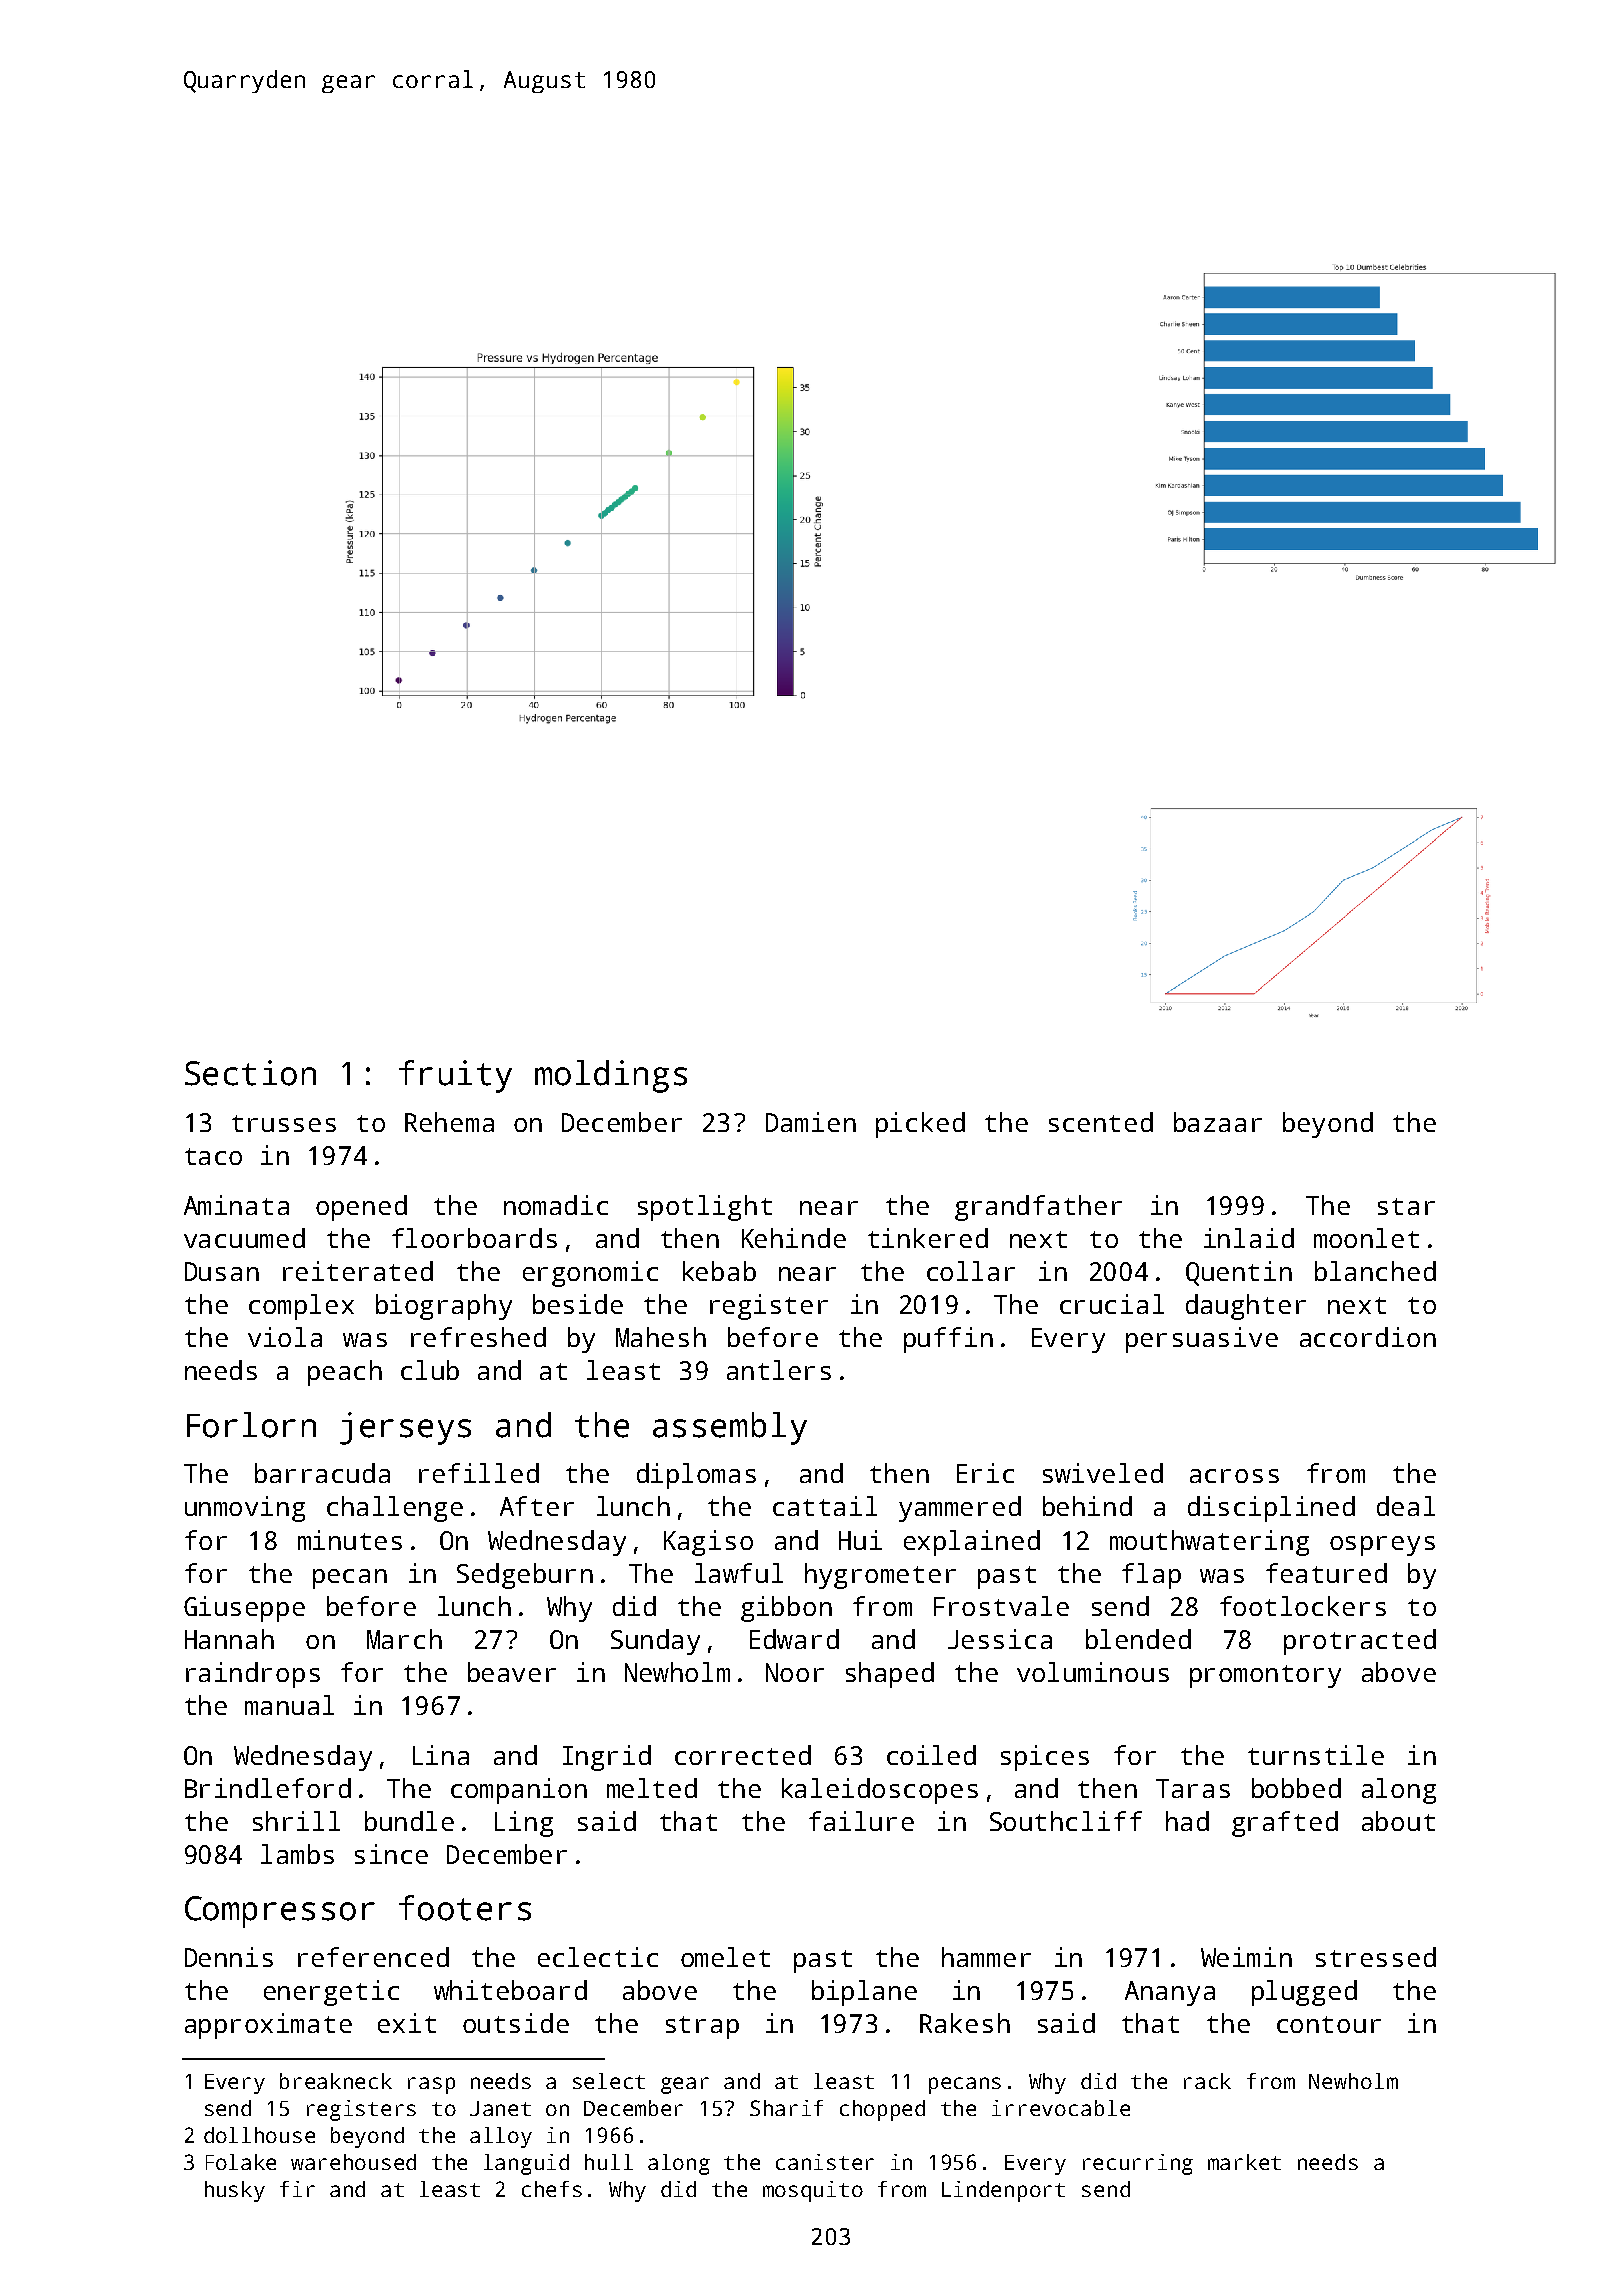 This page has width=1620, height=2292. Describe the element at coordinates (244, 1609) in the page. I see `Giuseppe` at that location.
